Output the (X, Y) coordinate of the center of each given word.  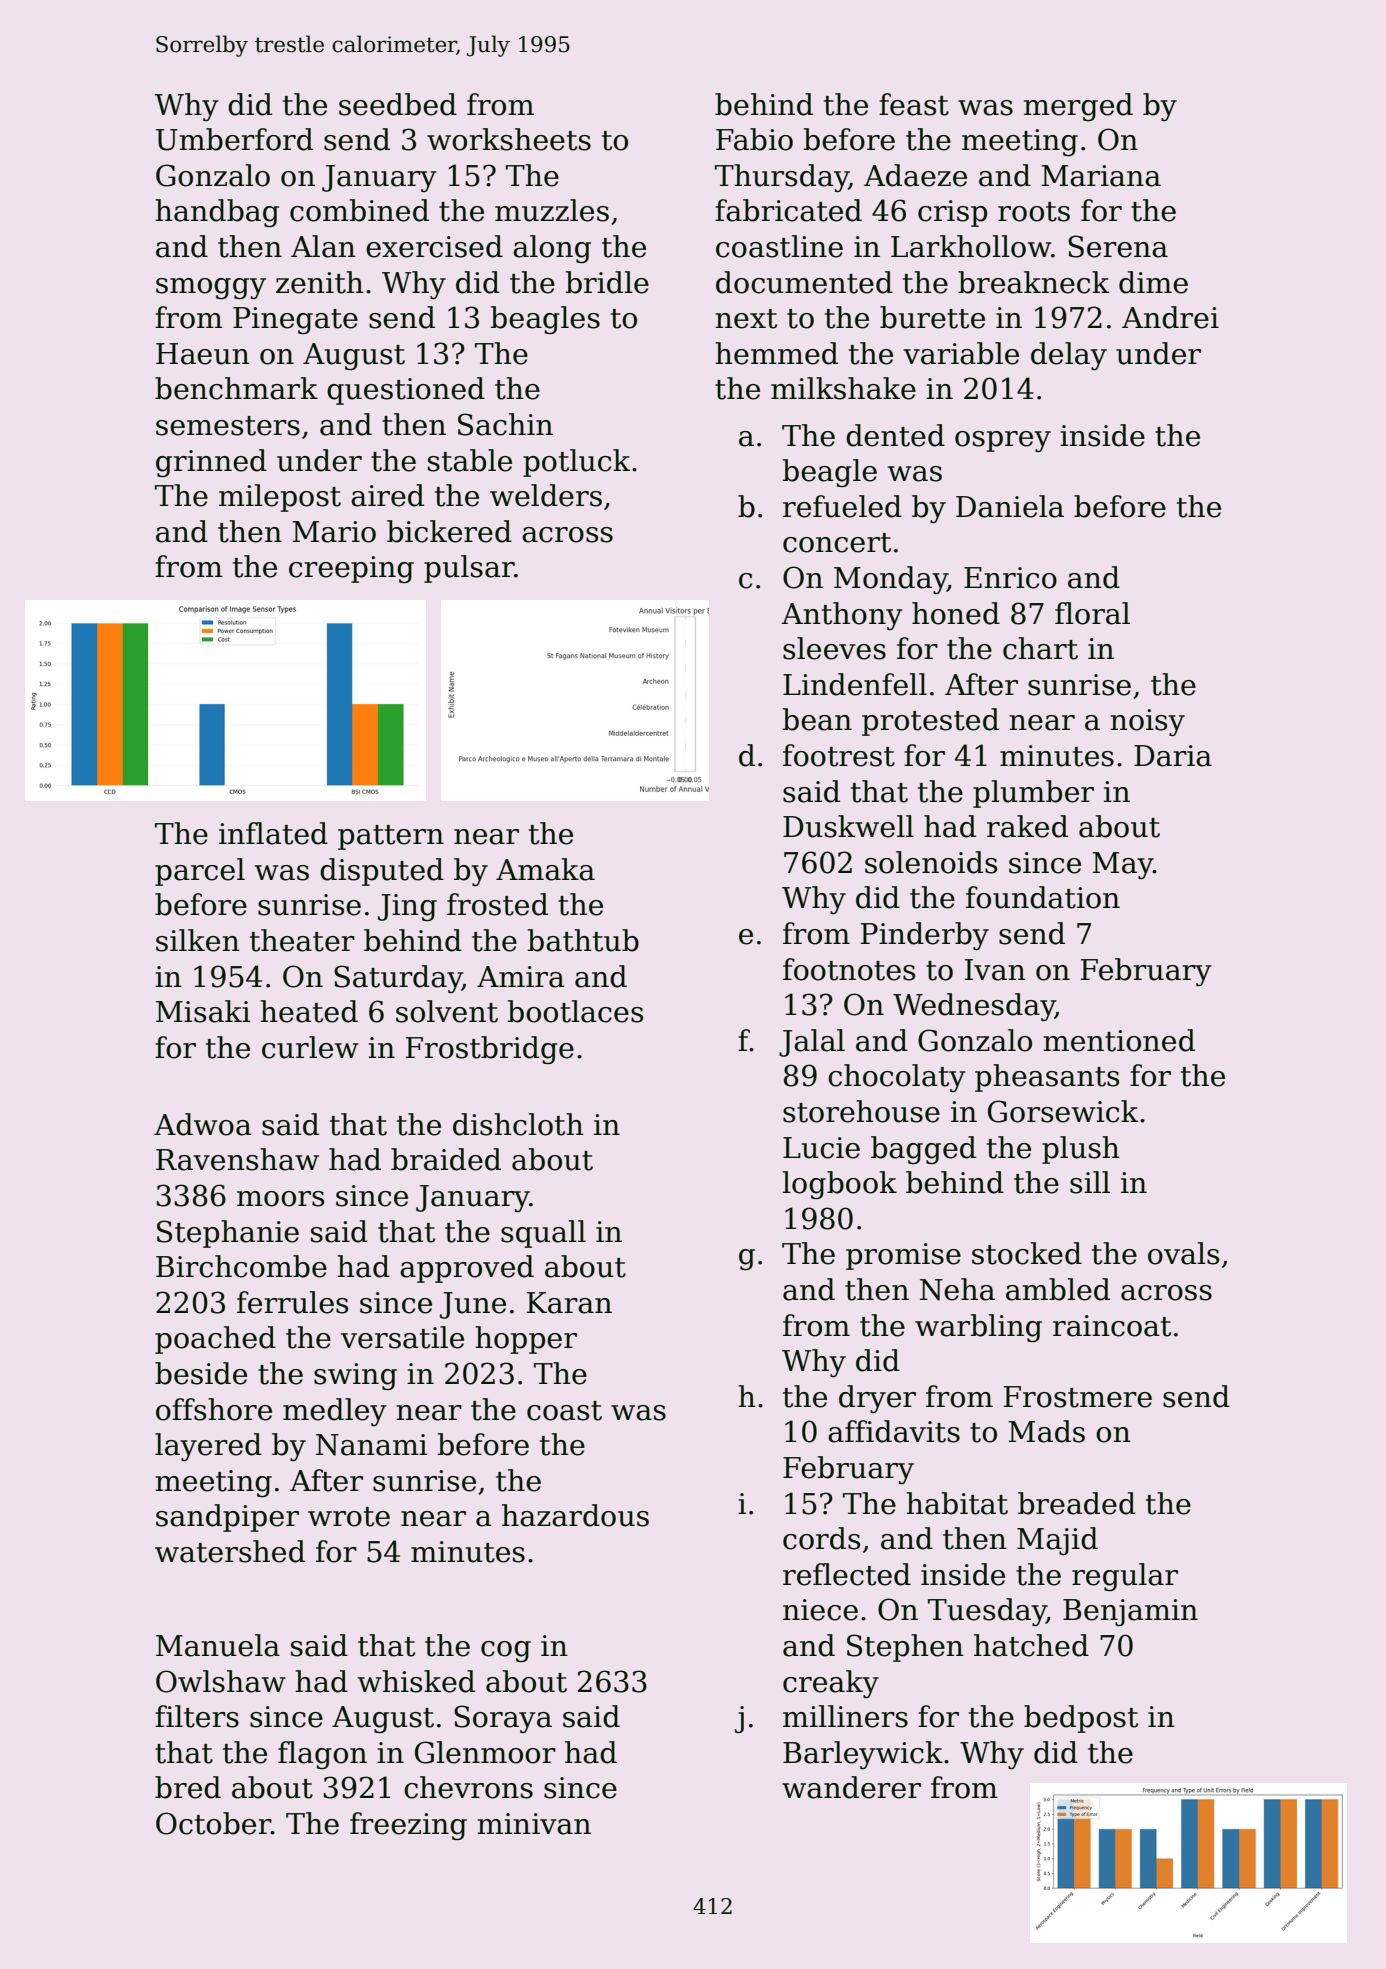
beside (201, 1373)
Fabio (754, 139)
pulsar (469, 569)
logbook (839, 1185)
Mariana (1101, 176)
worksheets (509, 139)
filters (197, 1716)
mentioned (1119, 1040)
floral (1092, 613)
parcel (200, 872)
